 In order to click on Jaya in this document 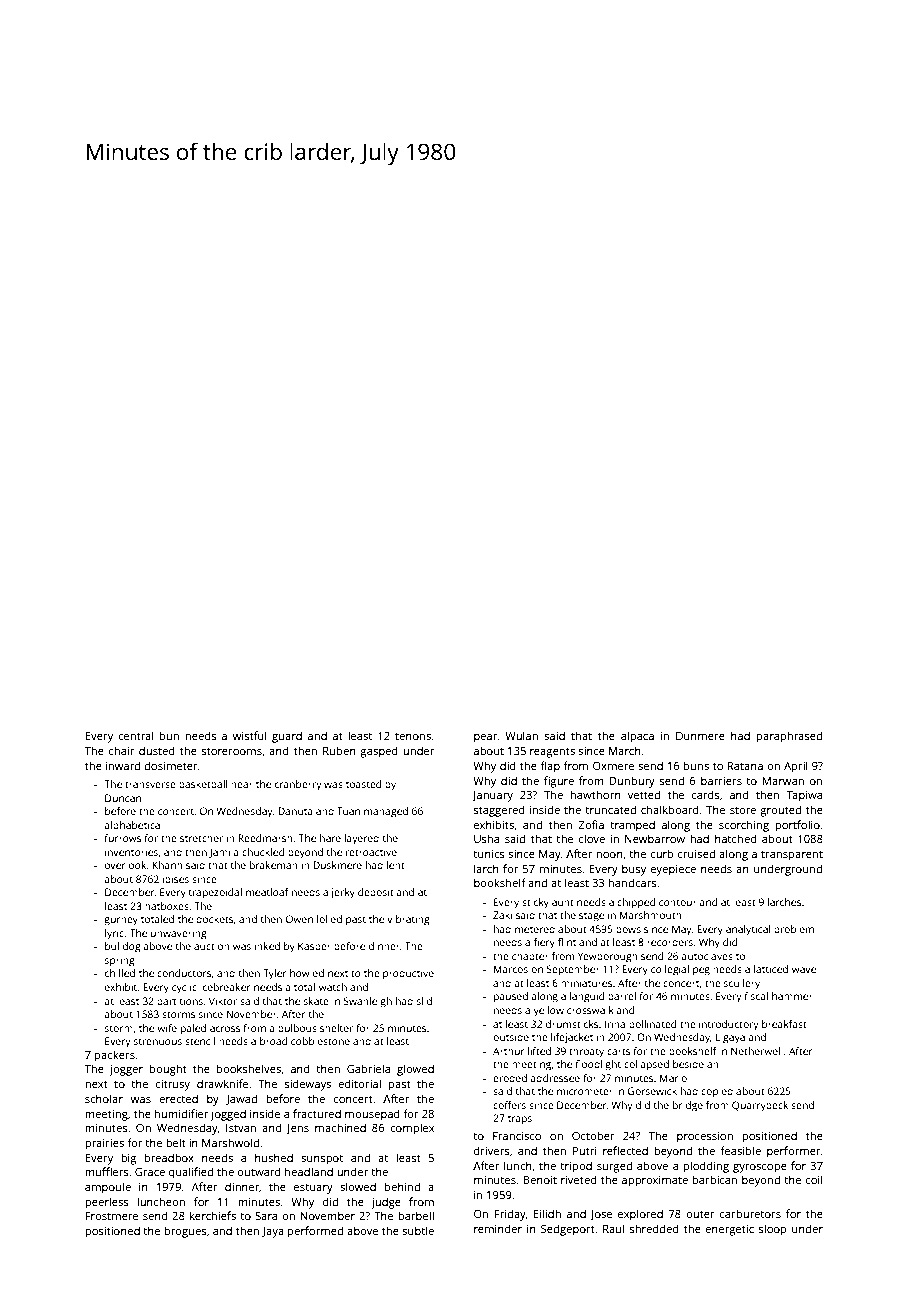, I will do `click(273, 1232)`.
